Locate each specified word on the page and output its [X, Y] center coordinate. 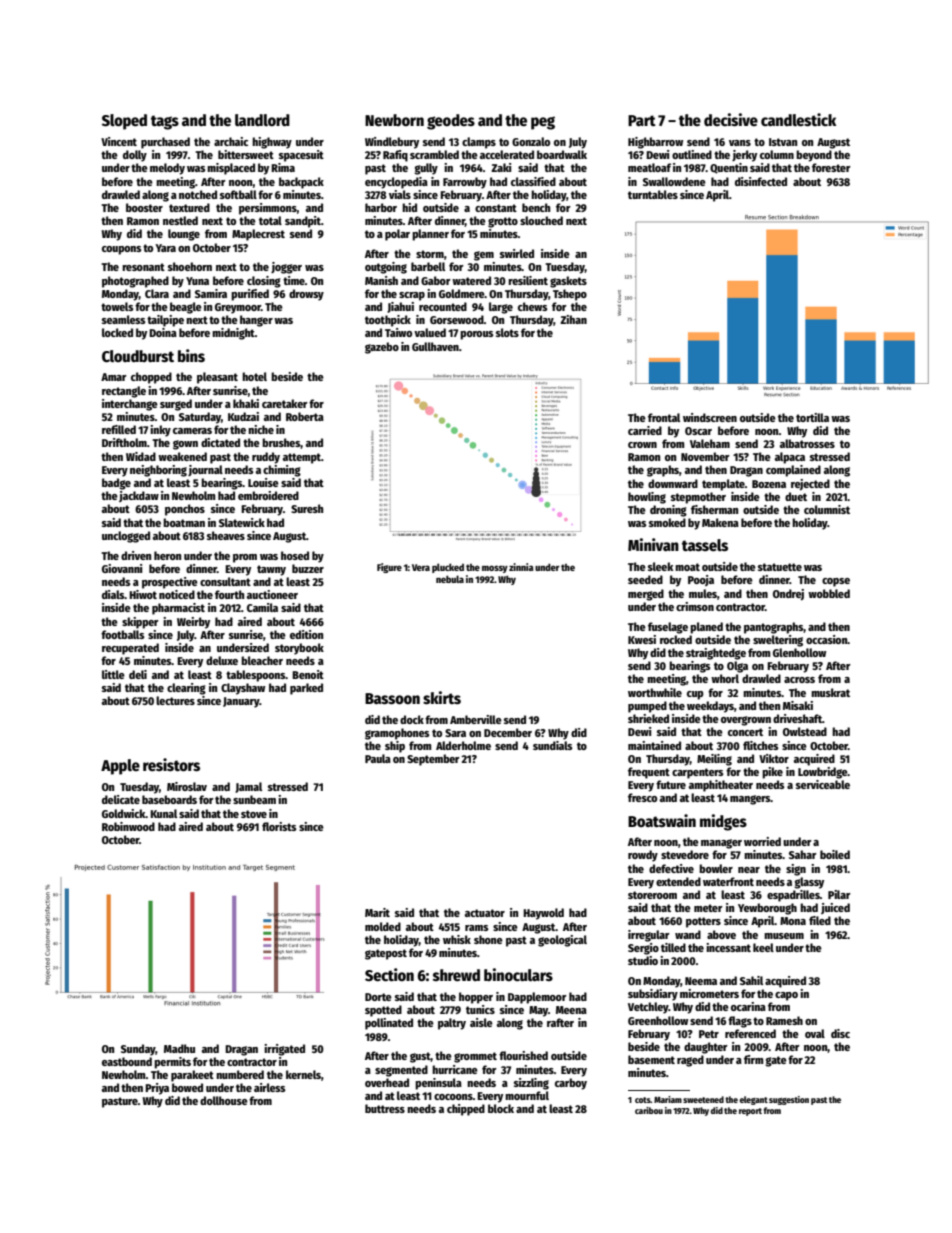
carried [645, 430]
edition [306, 634]
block [501, 1108]
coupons [121, 250]
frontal [664, 417]
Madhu [179, 1048]
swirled [517, 253]
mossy [495, 569]
